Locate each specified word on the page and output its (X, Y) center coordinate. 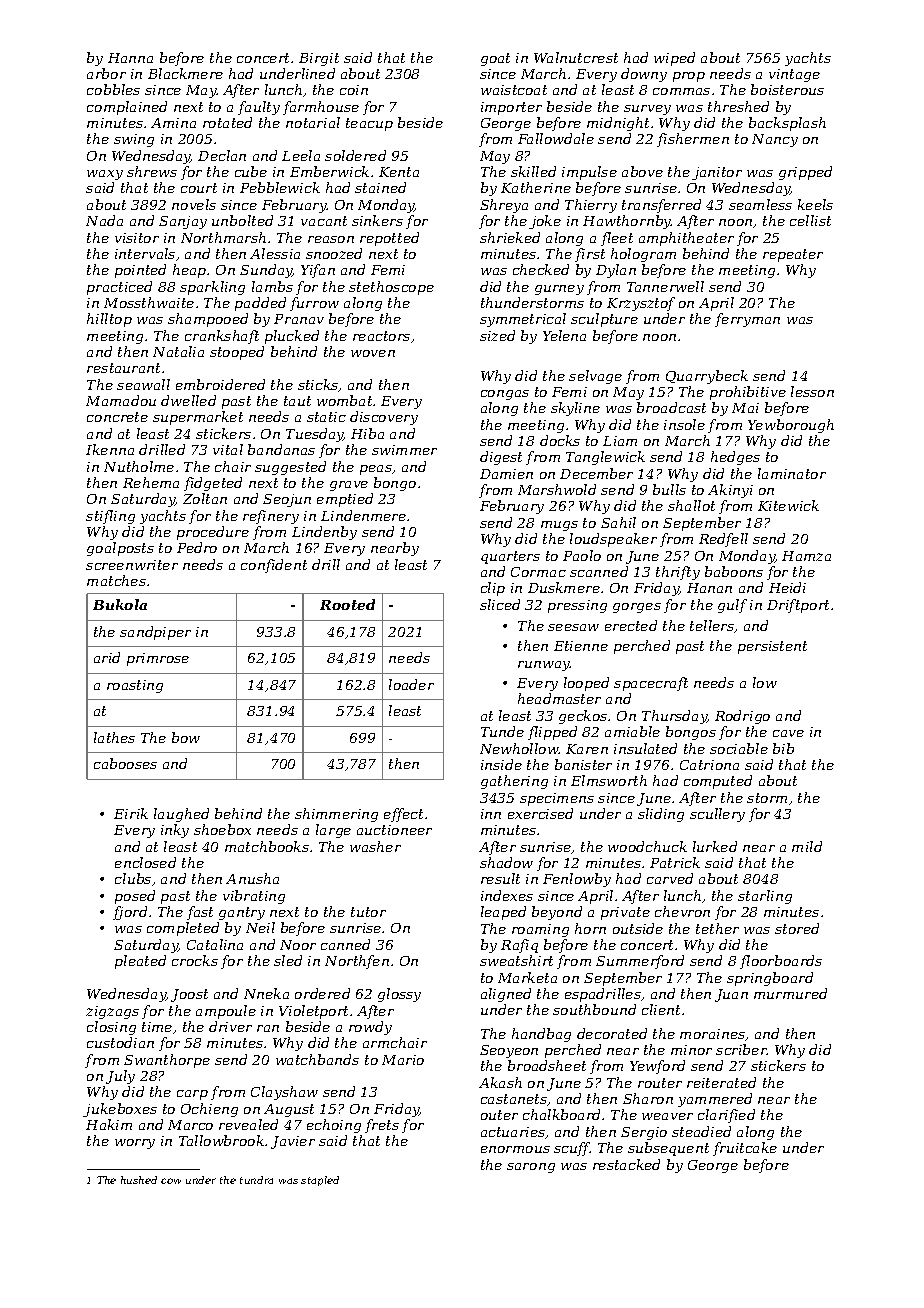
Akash (500, 1082)
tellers (712, 626)
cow (171, 1181)
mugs (559, 526)
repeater (793, 255)
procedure (213, 533)
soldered (355, 155)
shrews (152, 171)
